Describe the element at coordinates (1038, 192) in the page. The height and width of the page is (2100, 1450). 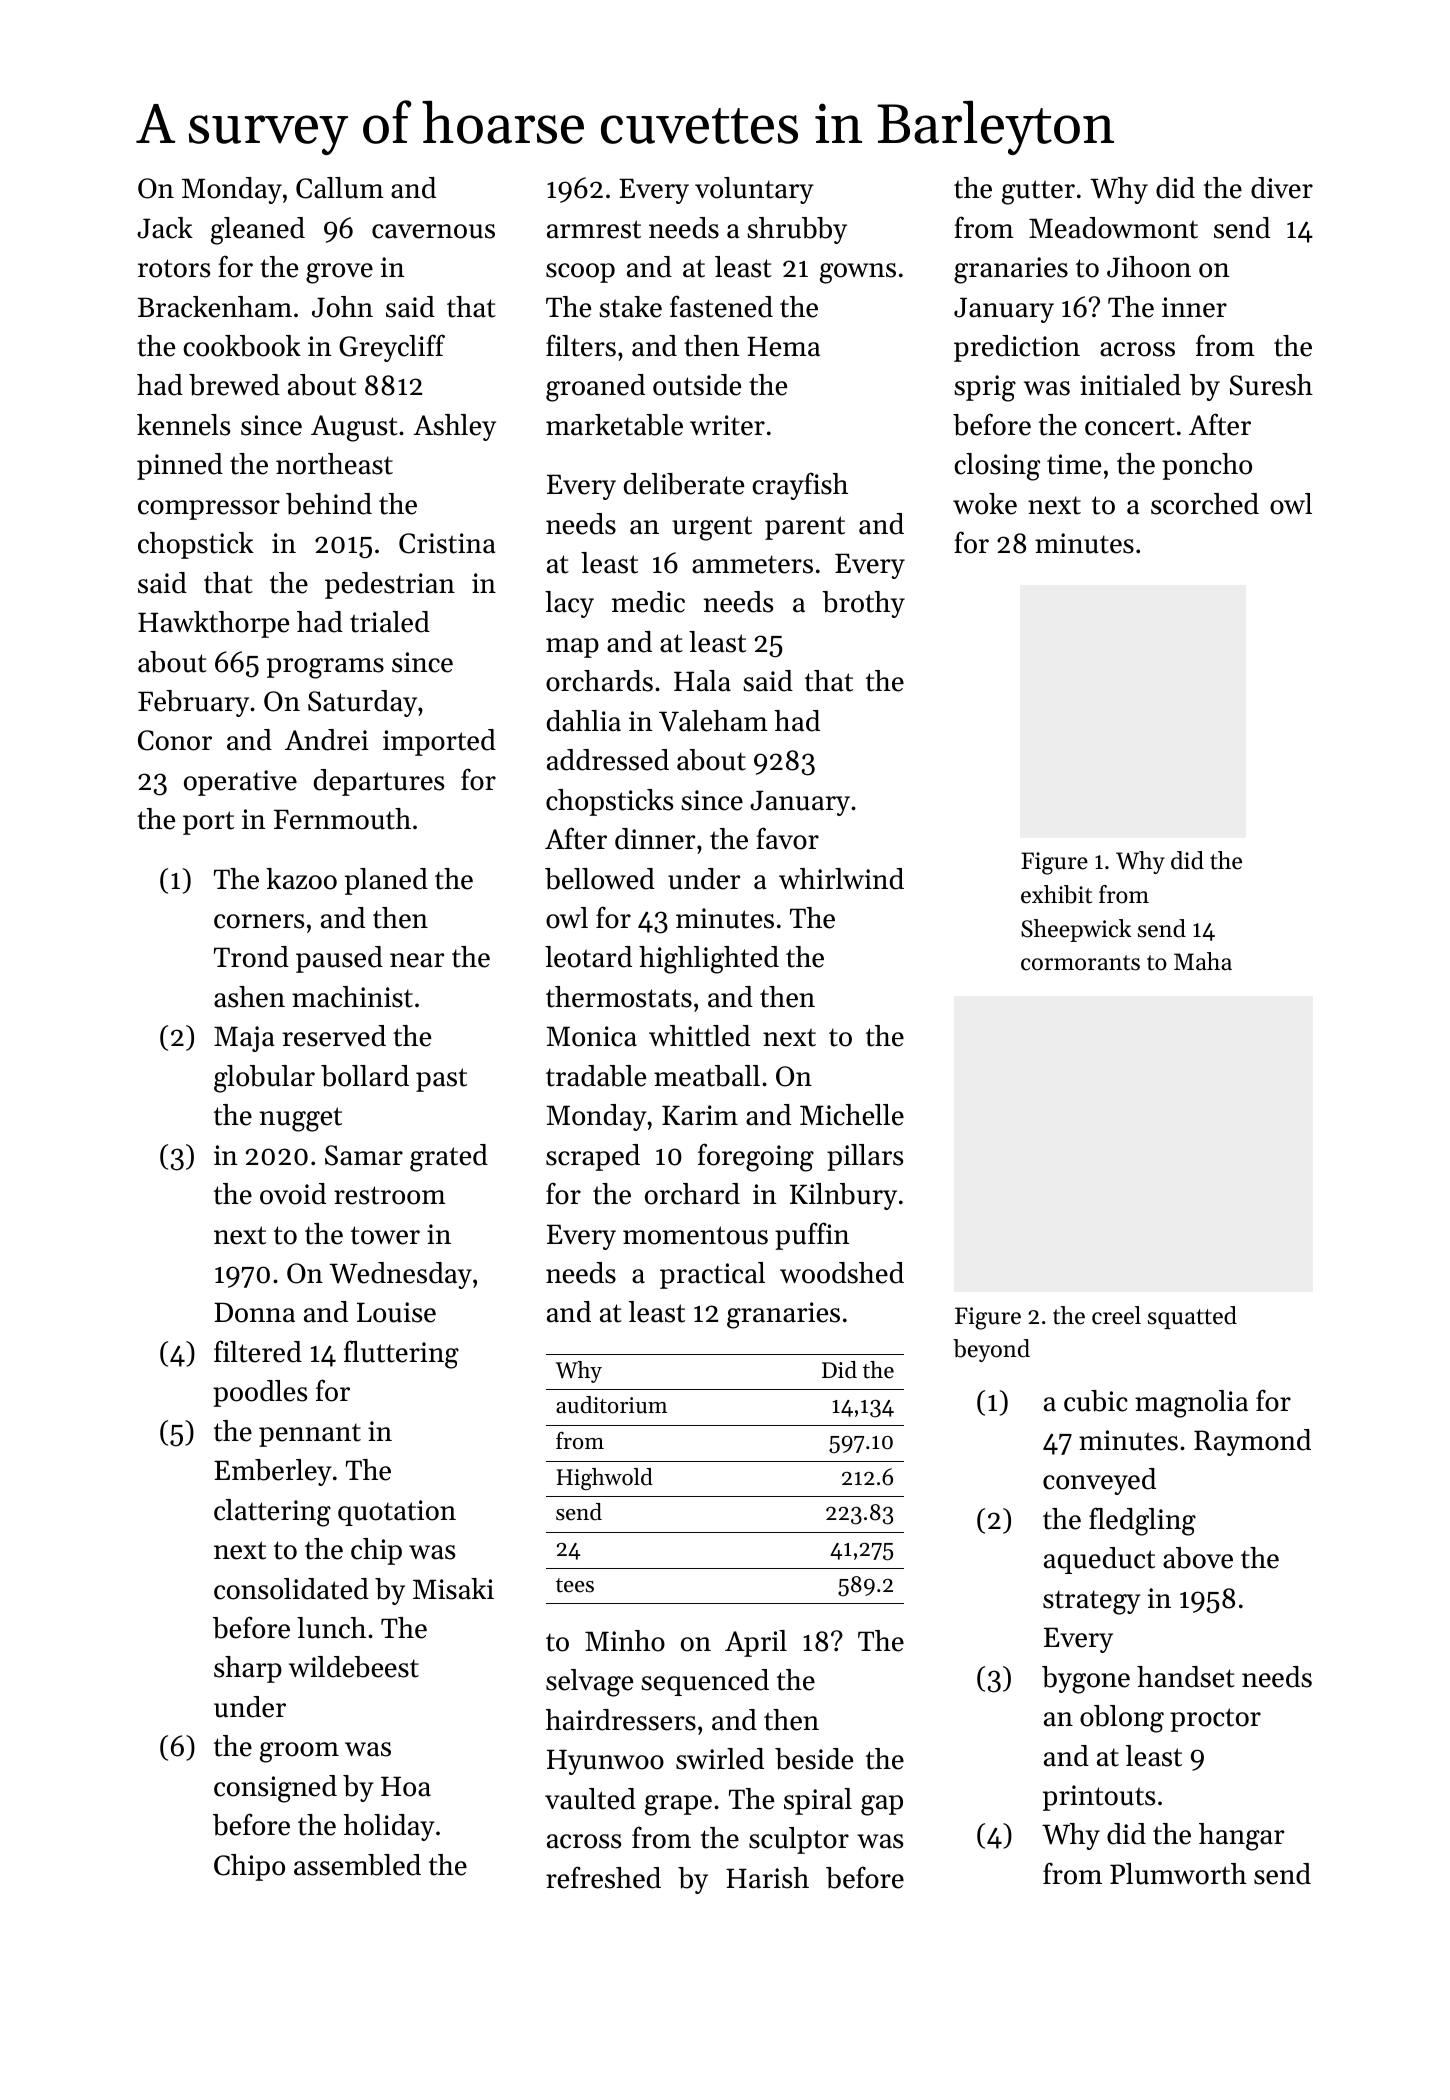
I see `gutter` at that location.
